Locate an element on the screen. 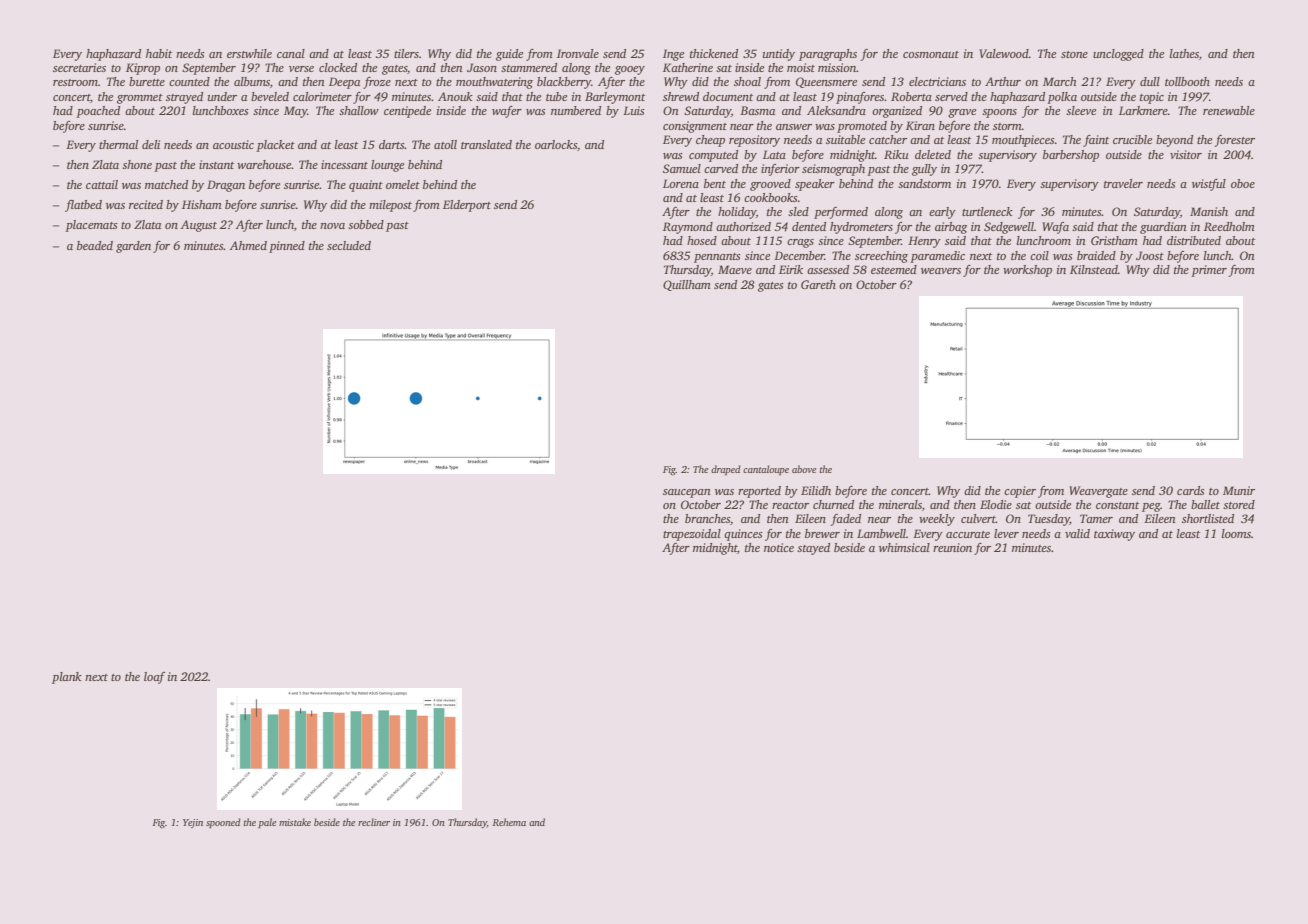  tilers is located at coordinates (406, 53).
